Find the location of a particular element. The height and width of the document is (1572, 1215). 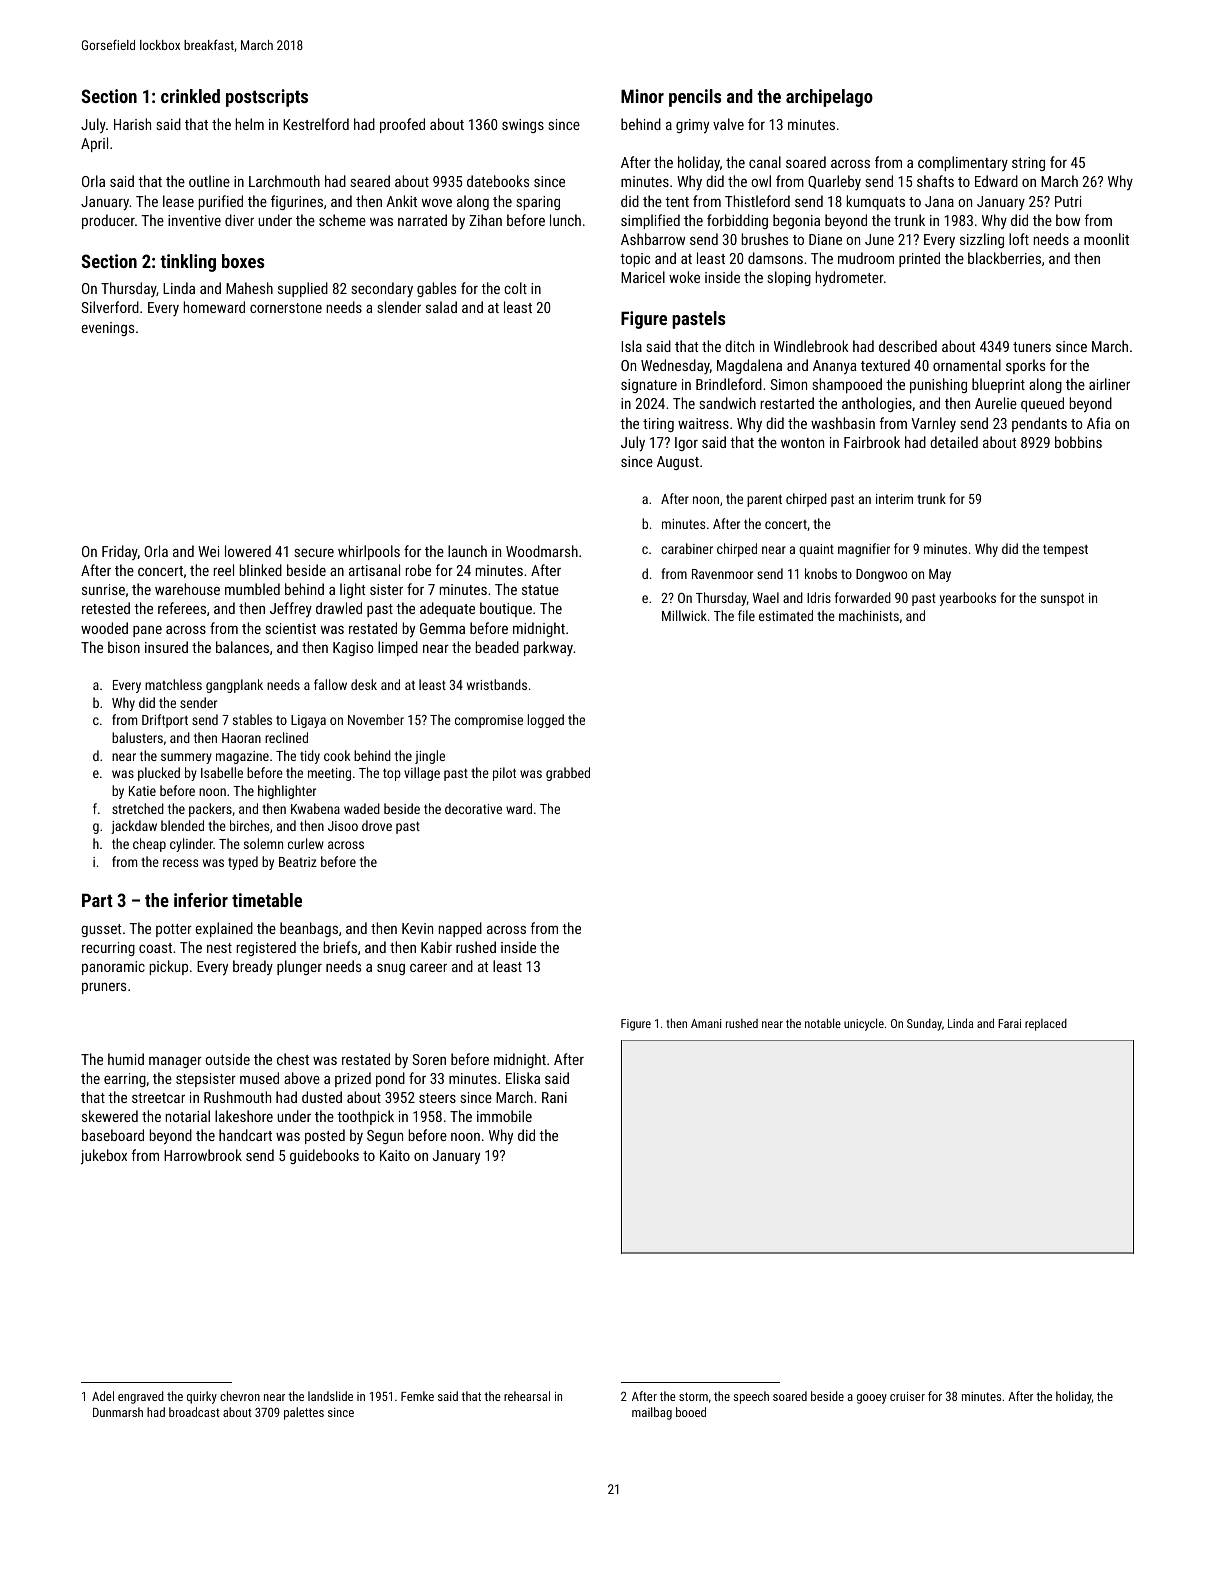

warehouse is located at coordinates (187, 589).
